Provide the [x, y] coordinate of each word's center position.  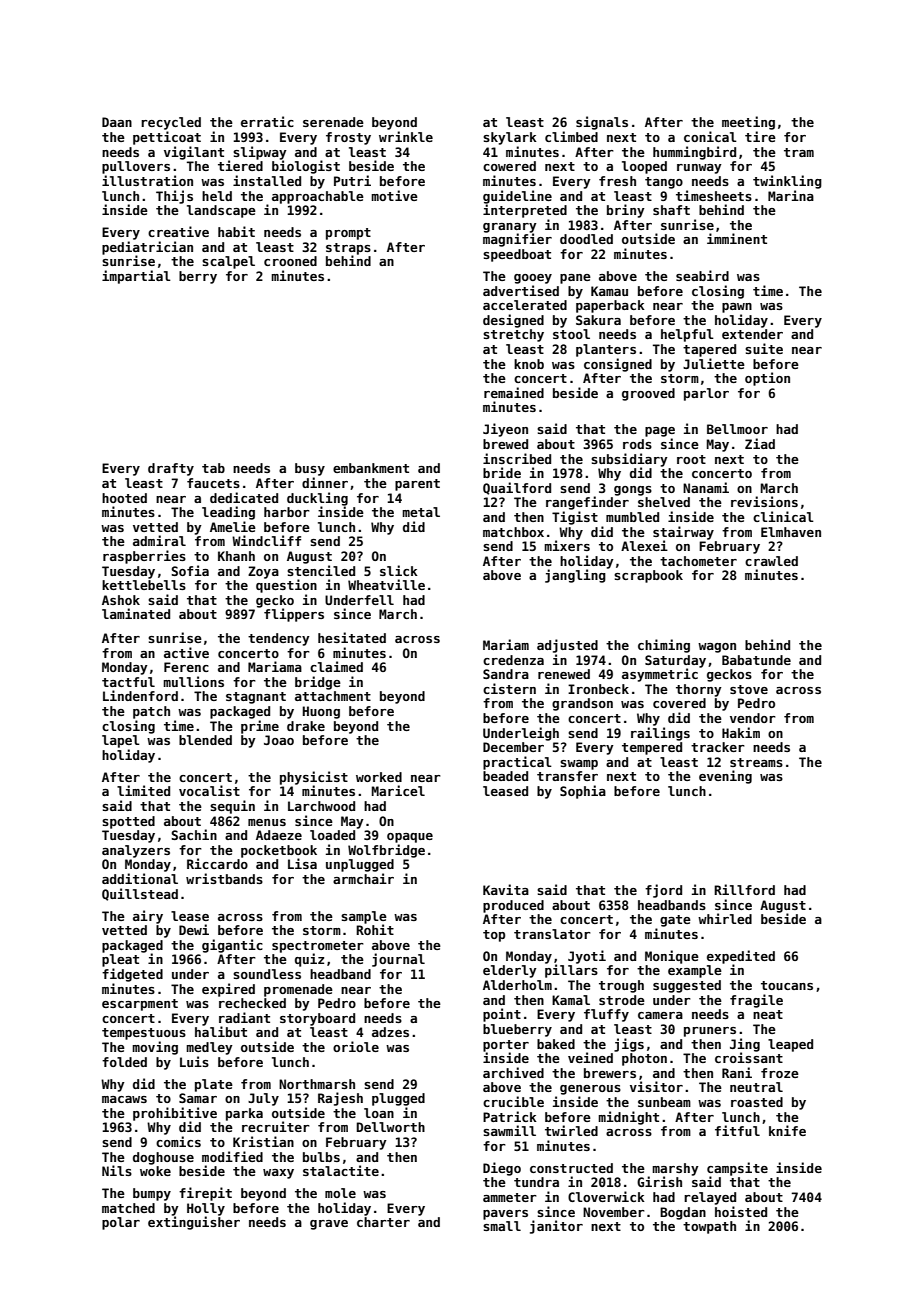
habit [236, 231]
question [286, 586]
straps [348, 249]
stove [749, 689]
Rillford [744, 889]
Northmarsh [317, 1084]
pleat [120, 960]
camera [660, 1015]
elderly [510, 971]
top [494, 936]
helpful [687, 335]
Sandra [506, 674]
